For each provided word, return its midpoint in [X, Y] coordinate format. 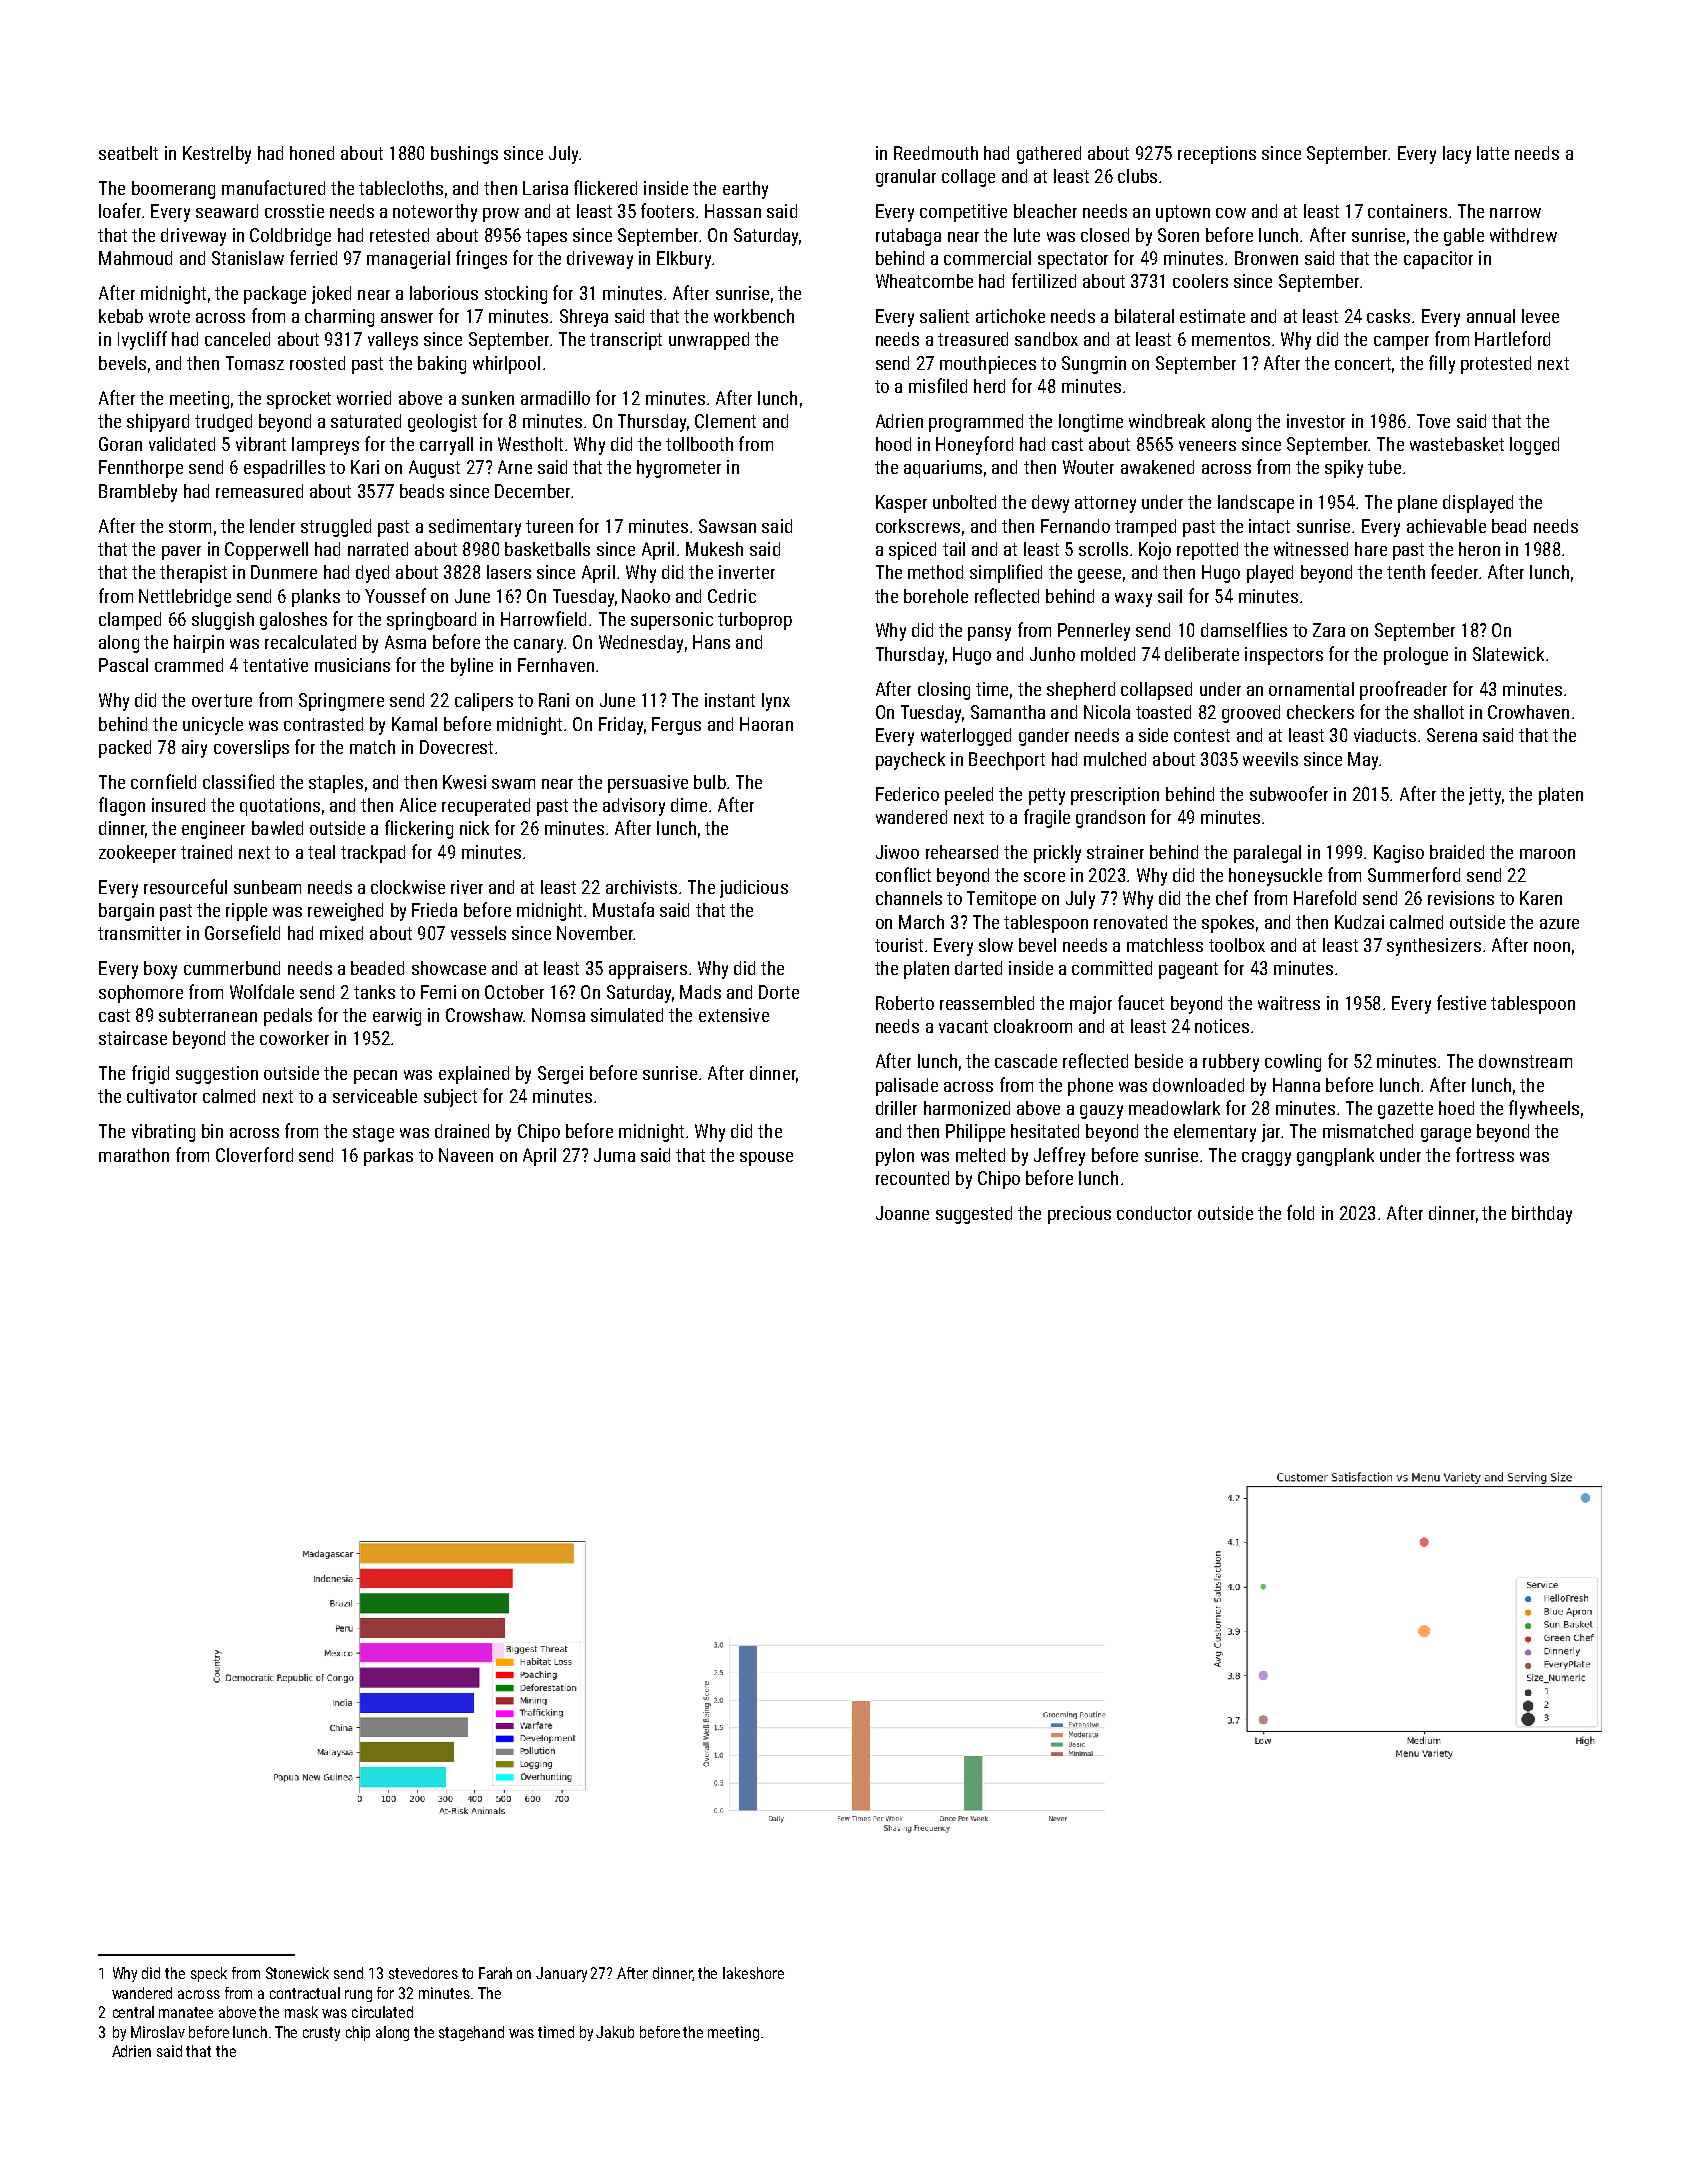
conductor [1154, 1213]
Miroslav [158, 2032]
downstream [1525, 1061]
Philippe [975, 1133]
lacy [1457, 155]
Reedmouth [936, 153]
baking [442, 365]
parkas [388, 1157]
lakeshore [753, 1973]
